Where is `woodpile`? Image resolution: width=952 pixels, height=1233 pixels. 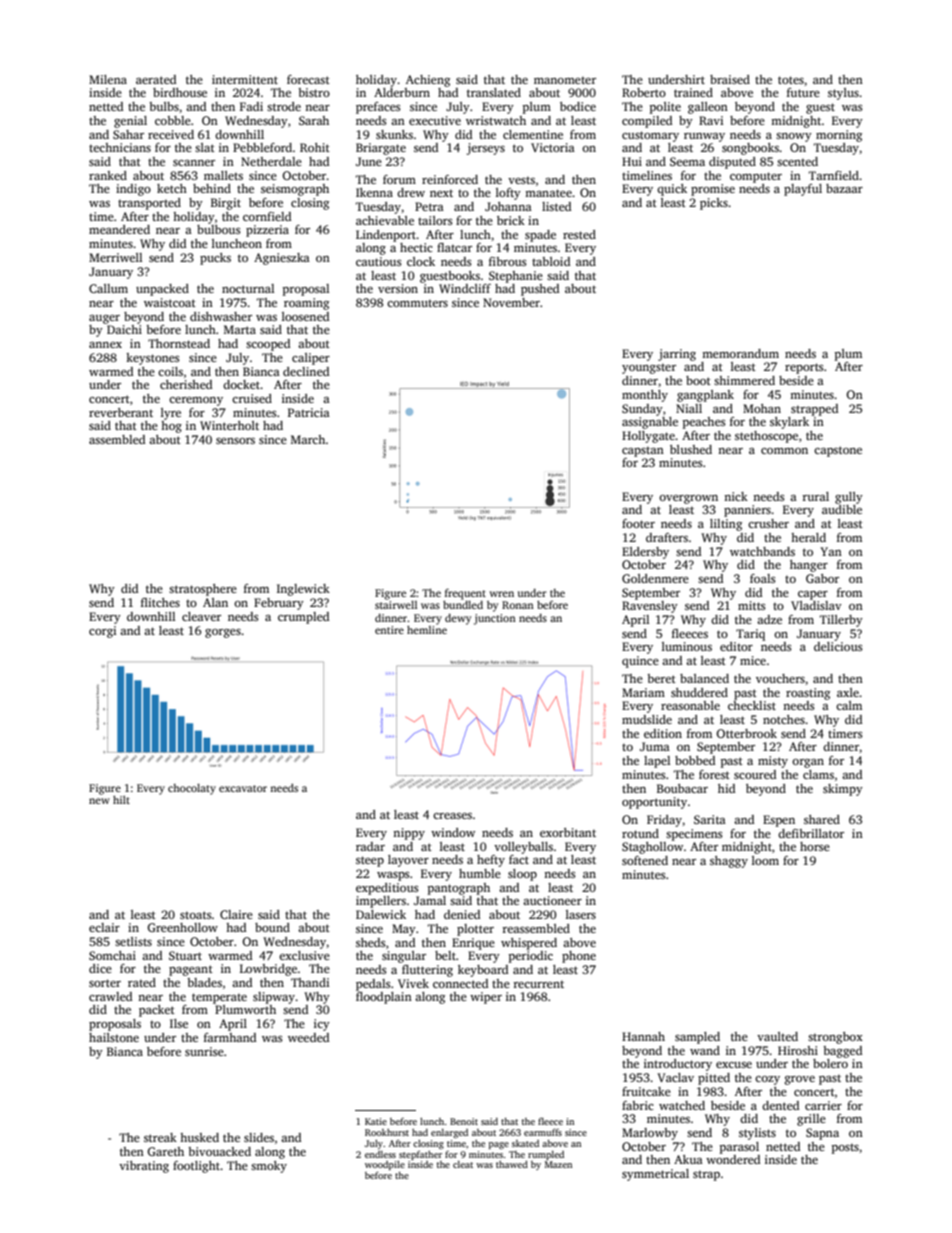
woodpile is located at coordinates (385, 1165).
